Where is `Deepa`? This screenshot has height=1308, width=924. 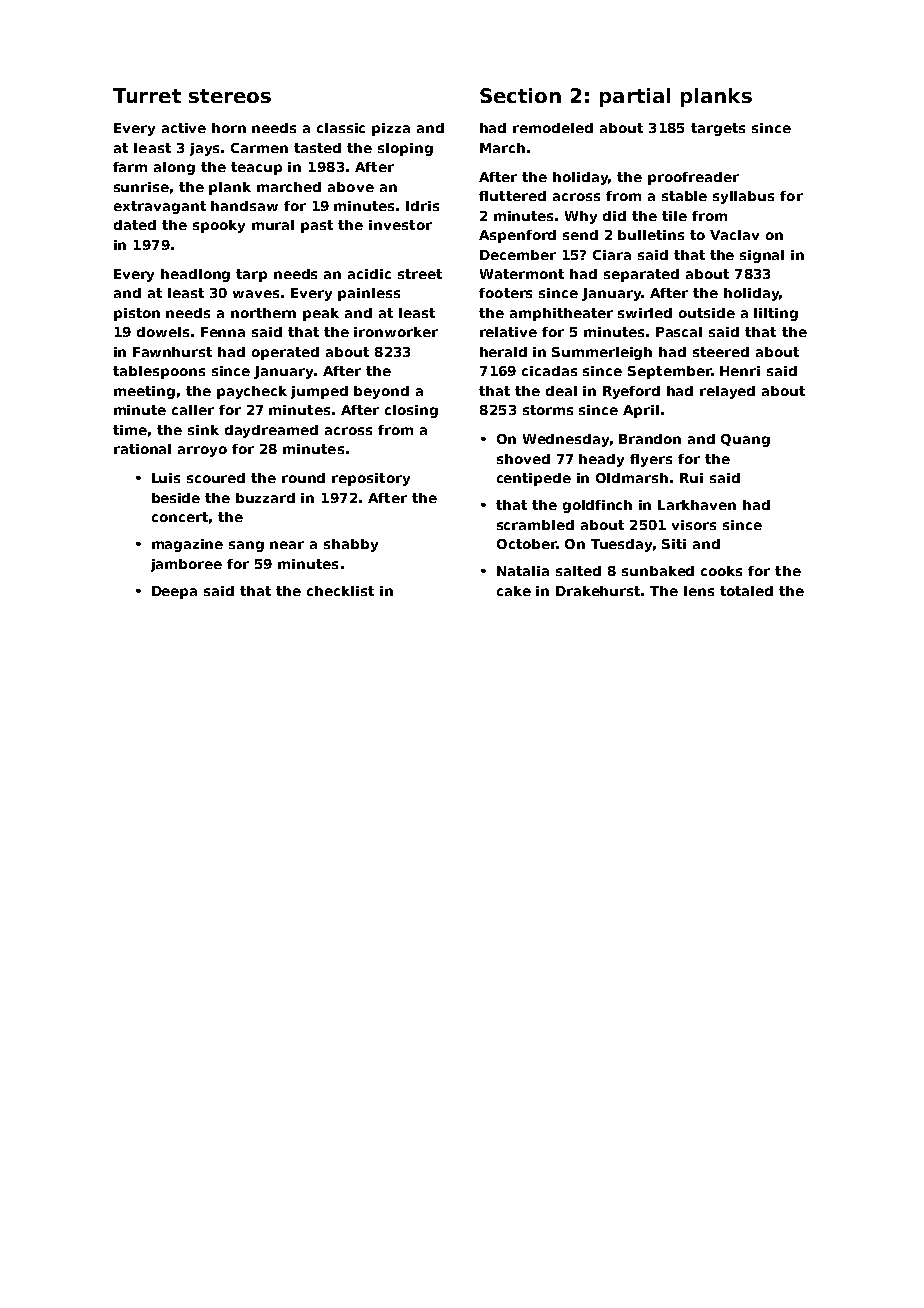 Deepa is located at coordinates (174, 592).
